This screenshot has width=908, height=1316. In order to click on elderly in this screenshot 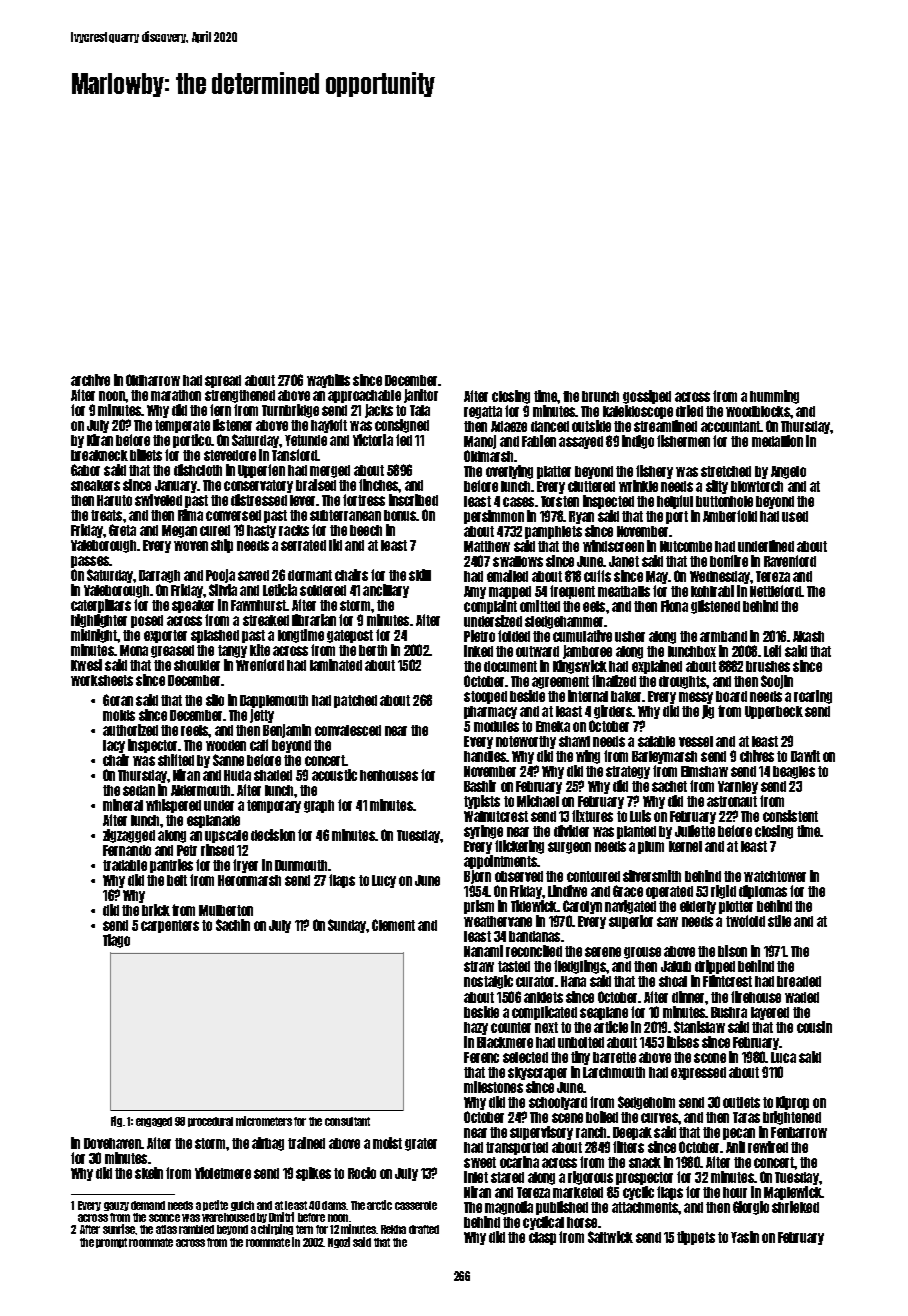, I will do `click(698, 907)`.
